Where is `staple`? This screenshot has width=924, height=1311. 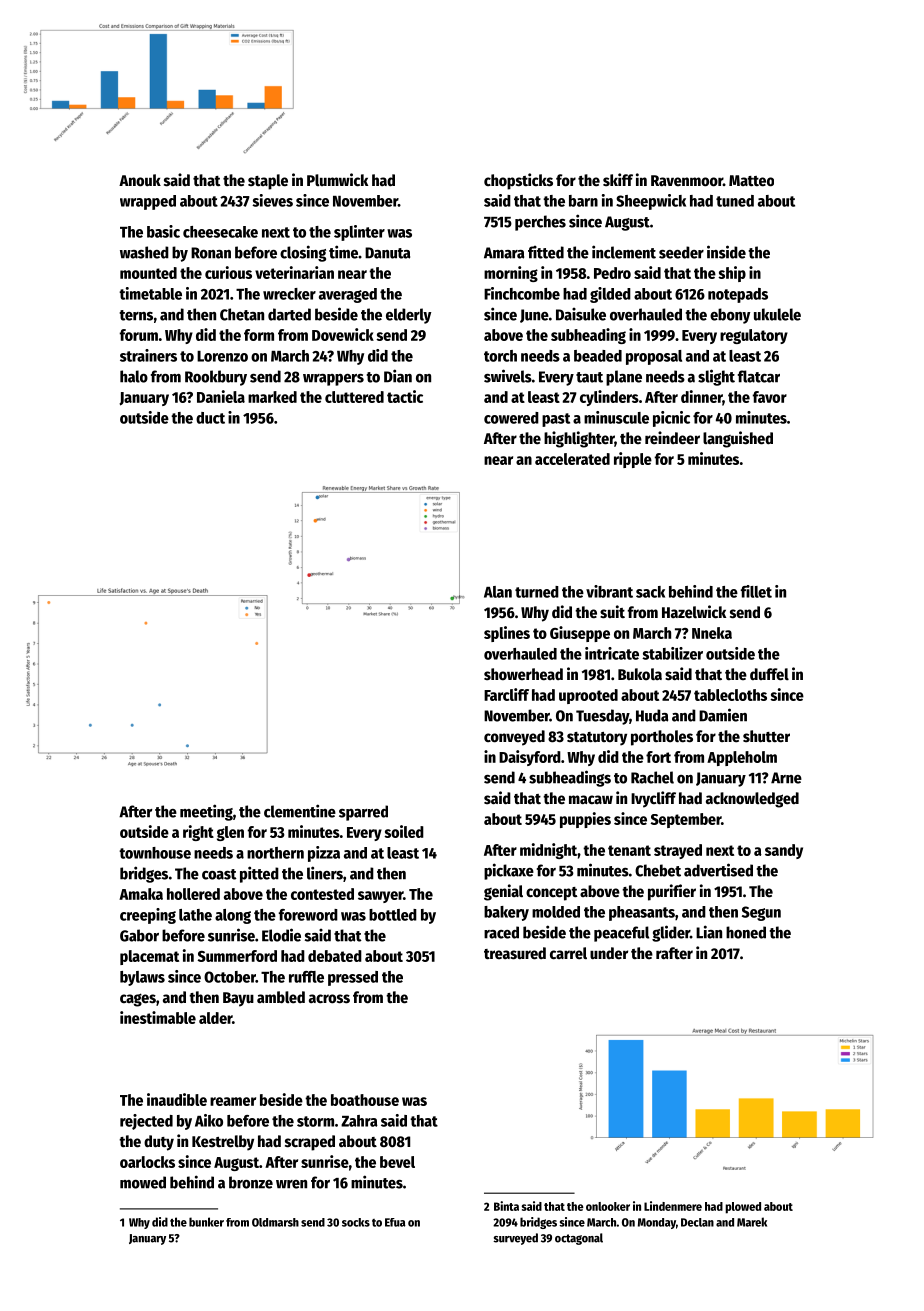
staple is located at coordinates (268, 182).
